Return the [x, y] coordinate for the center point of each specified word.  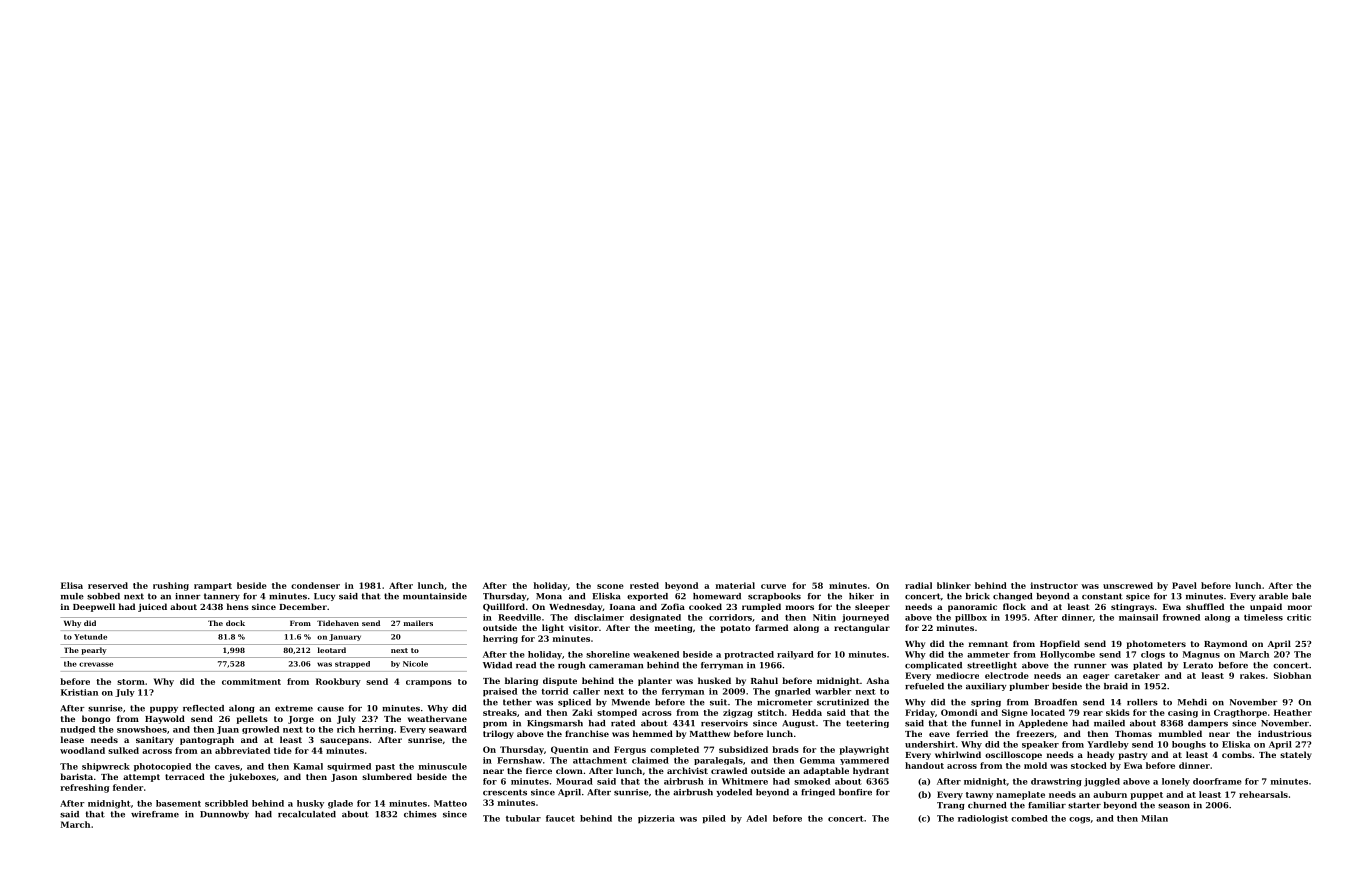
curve [773, 586]
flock [1014, 606]
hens [238, 606]
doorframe [1217, 781]
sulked [123, 750]
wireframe [155, 814]
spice [1138, 597]
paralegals [718, 761]
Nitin [824, 617]
